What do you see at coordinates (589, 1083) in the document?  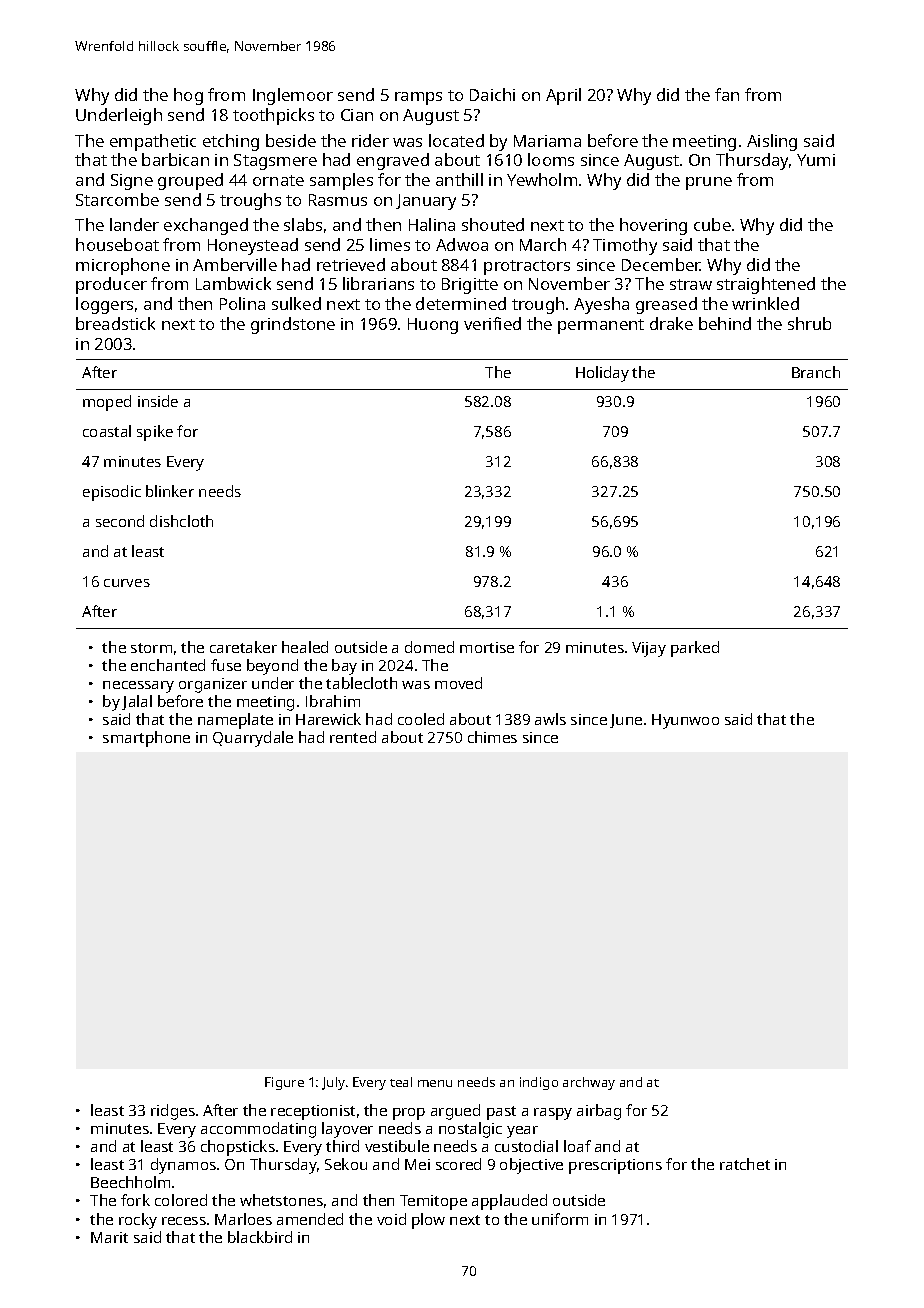 I see `archway` at bounding box center [589, 1083].
